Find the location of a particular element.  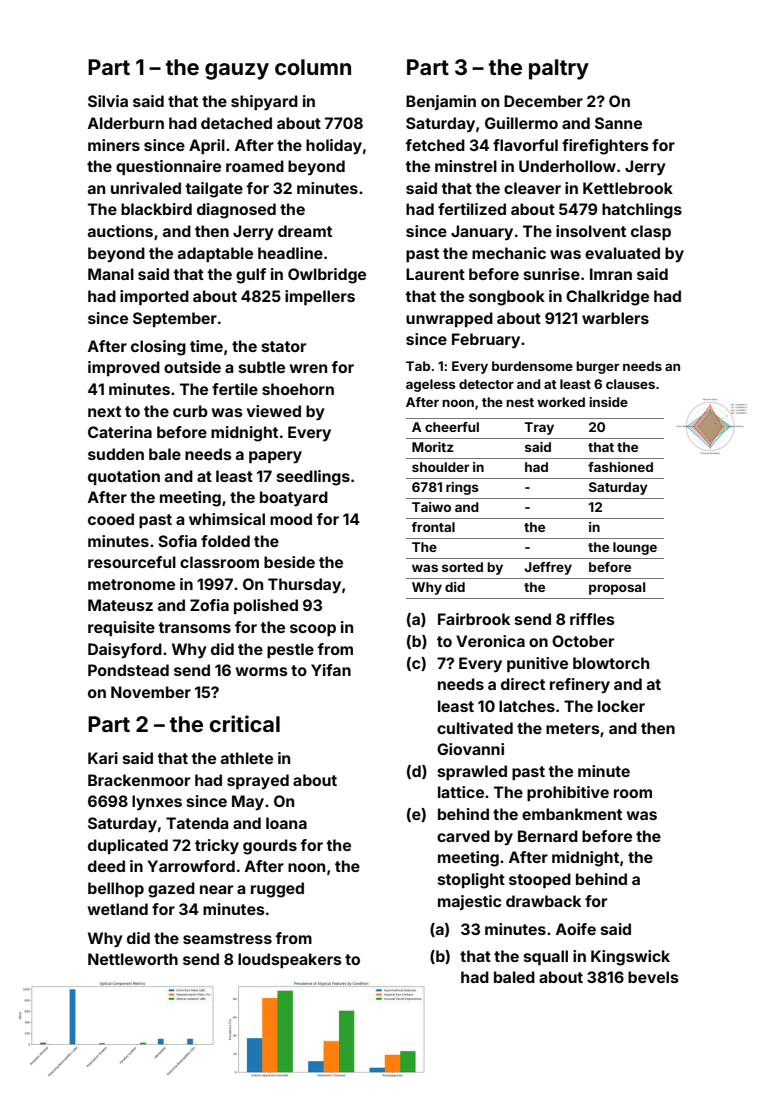

lounge is located at coordinates (635, 548).
